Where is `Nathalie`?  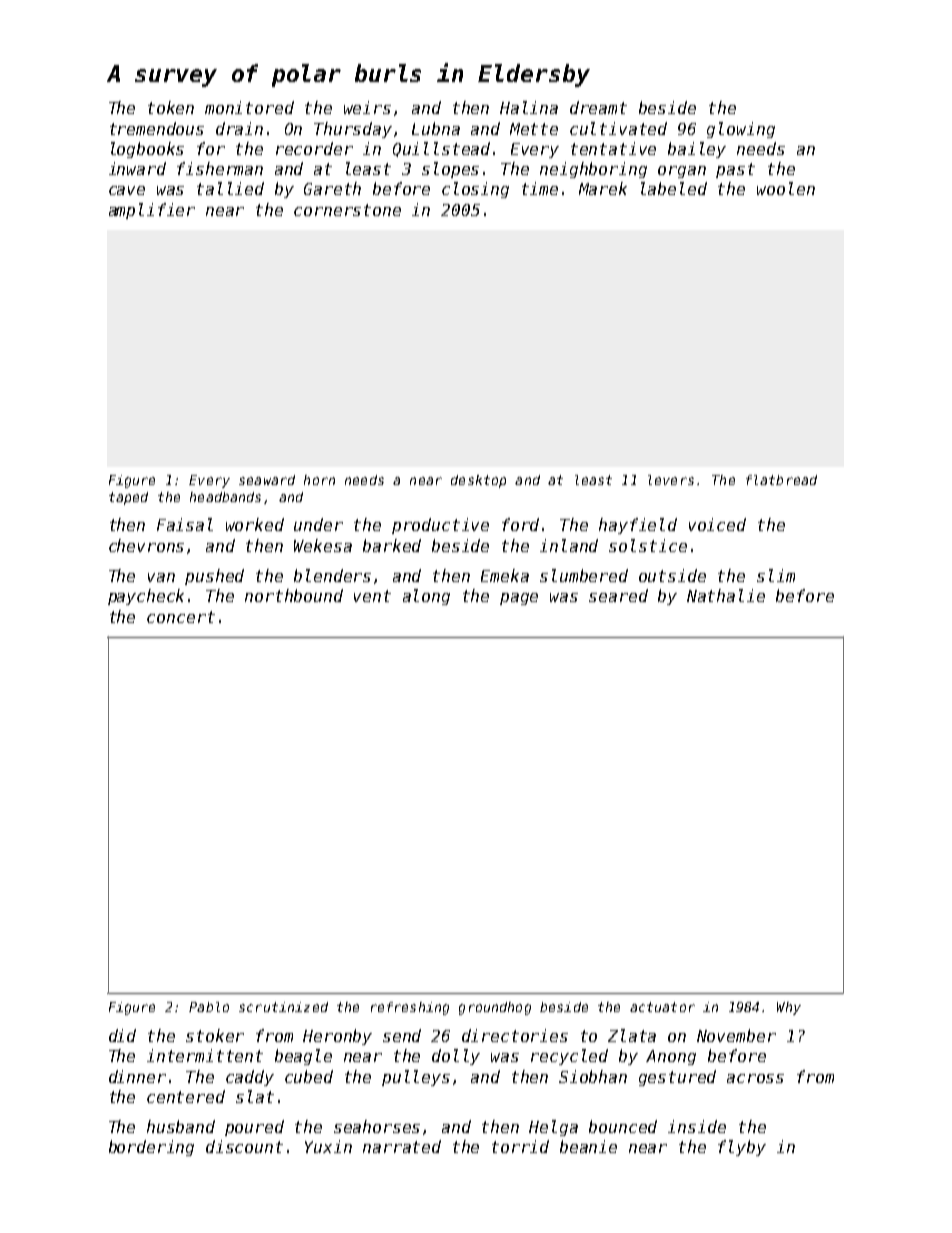
Nathalie is located at coordinates (726, 595).
